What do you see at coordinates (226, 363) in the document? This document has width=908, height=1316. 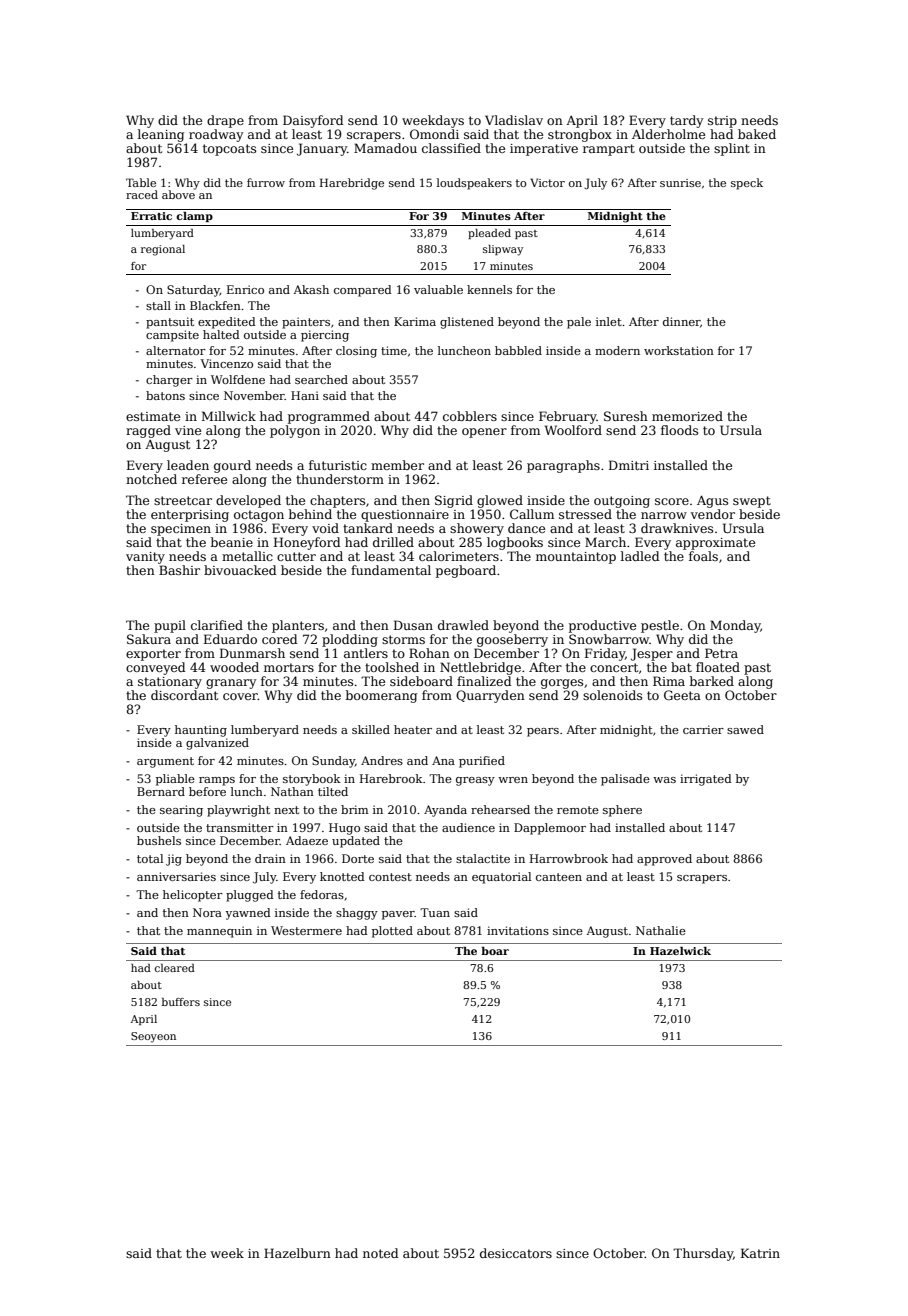 I see `Vincenzo` at bounding box center [226, 363].
